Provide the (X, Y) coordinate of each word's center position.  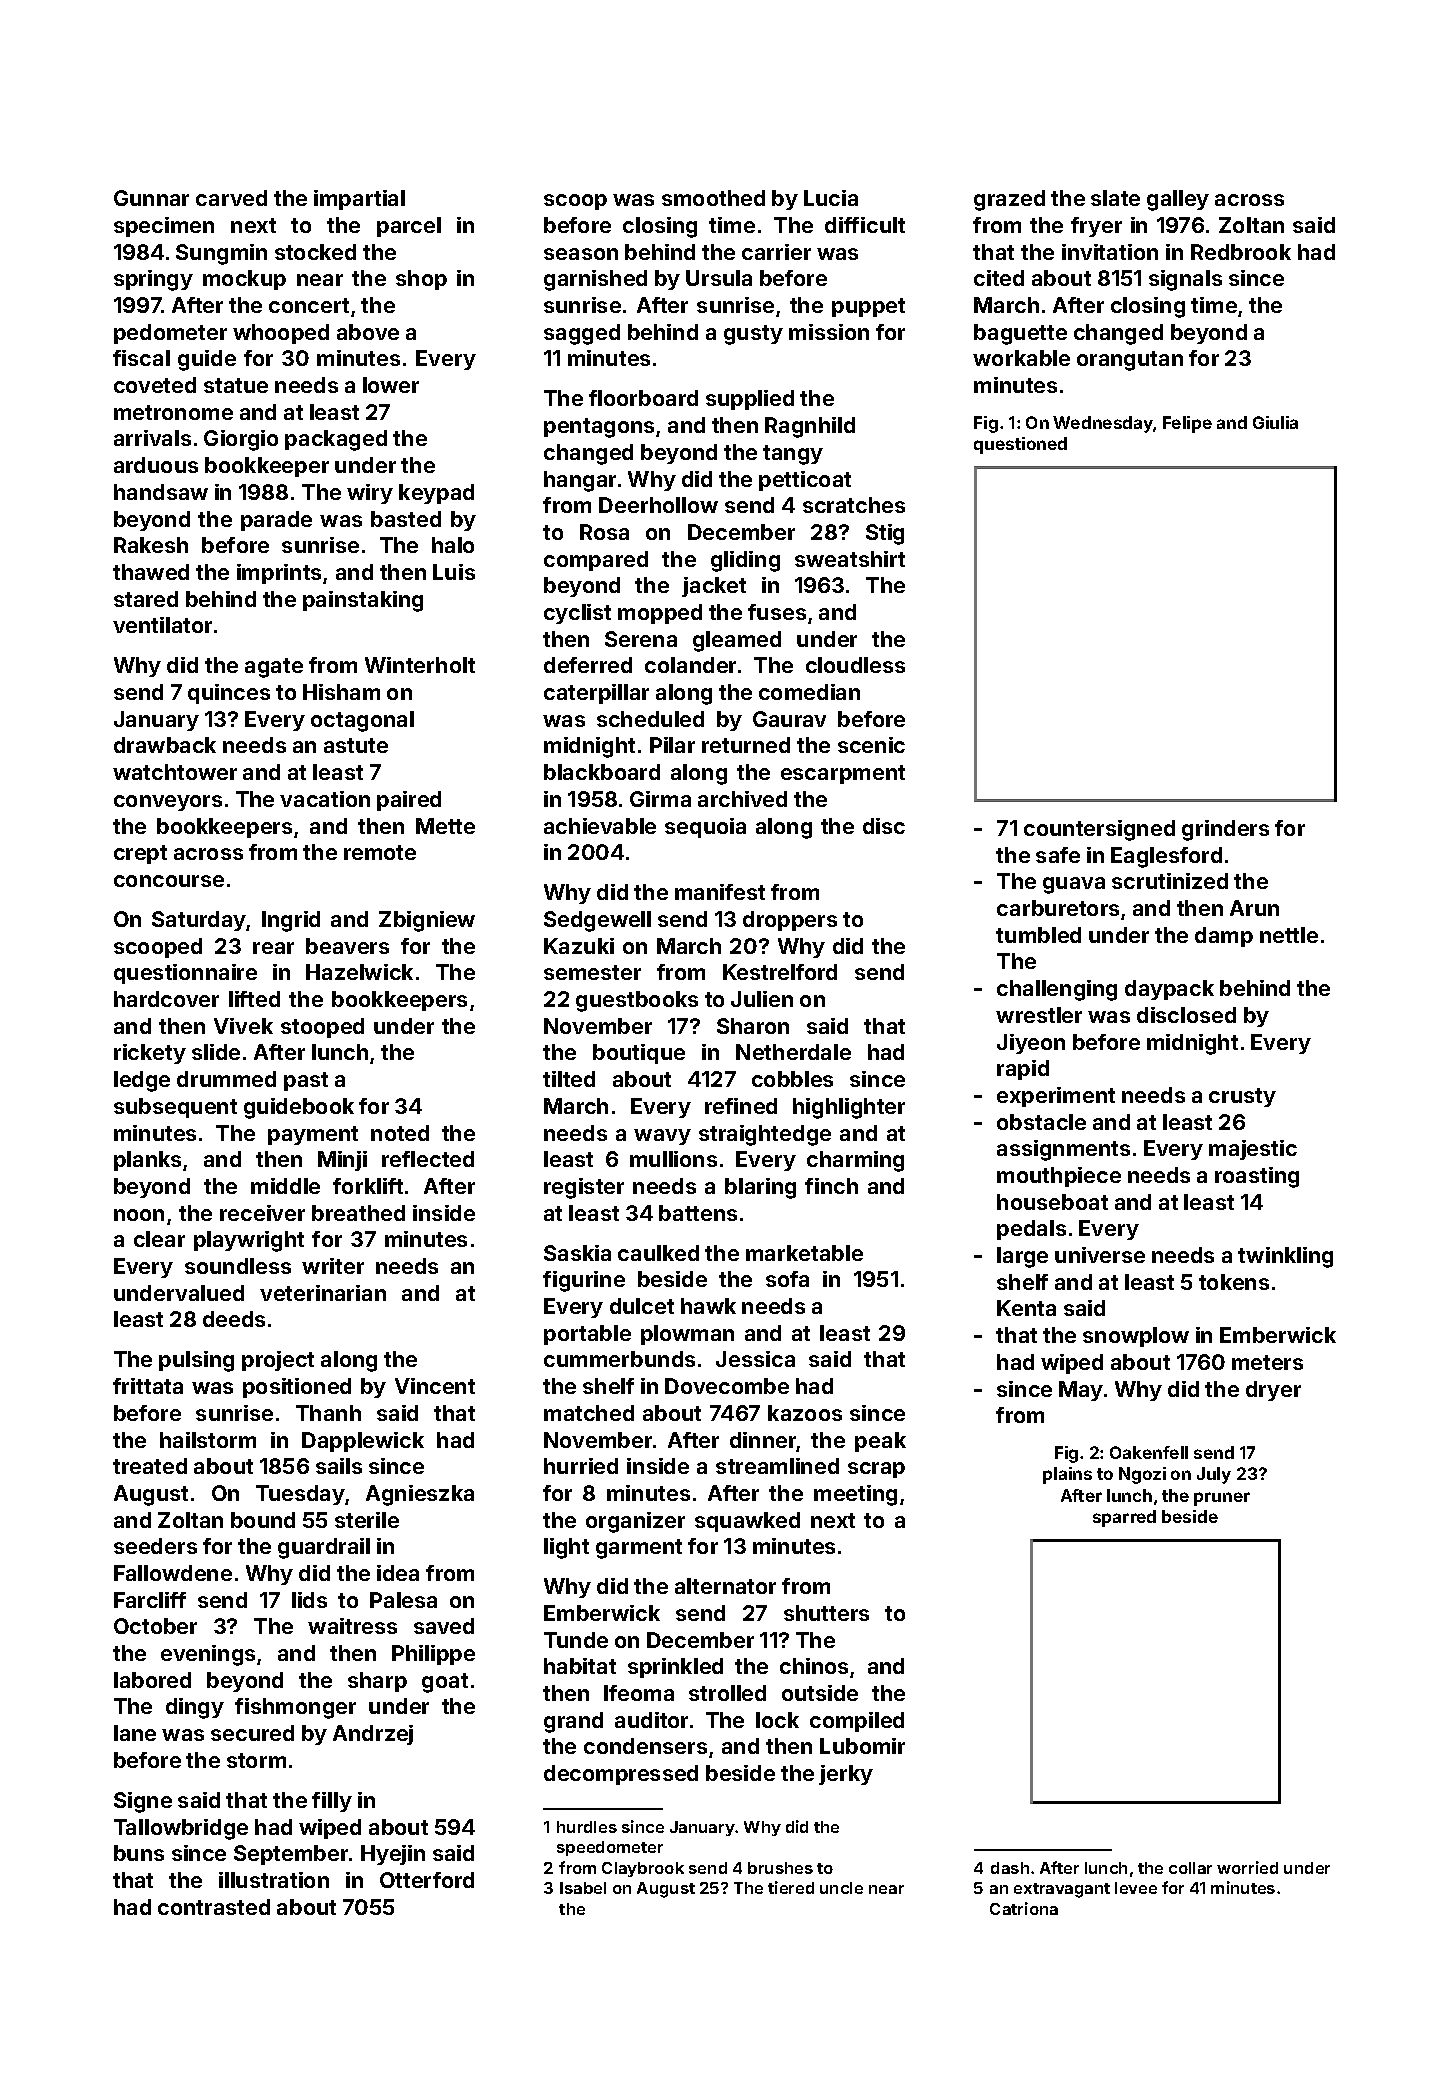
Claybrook (643, 1869)
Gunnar (151, 198)
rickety (150, 1054)
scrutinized (1170, 881)
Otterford (427, 1880)
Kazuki (579, 946)
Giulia (1275, 422)
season (581, 254)
